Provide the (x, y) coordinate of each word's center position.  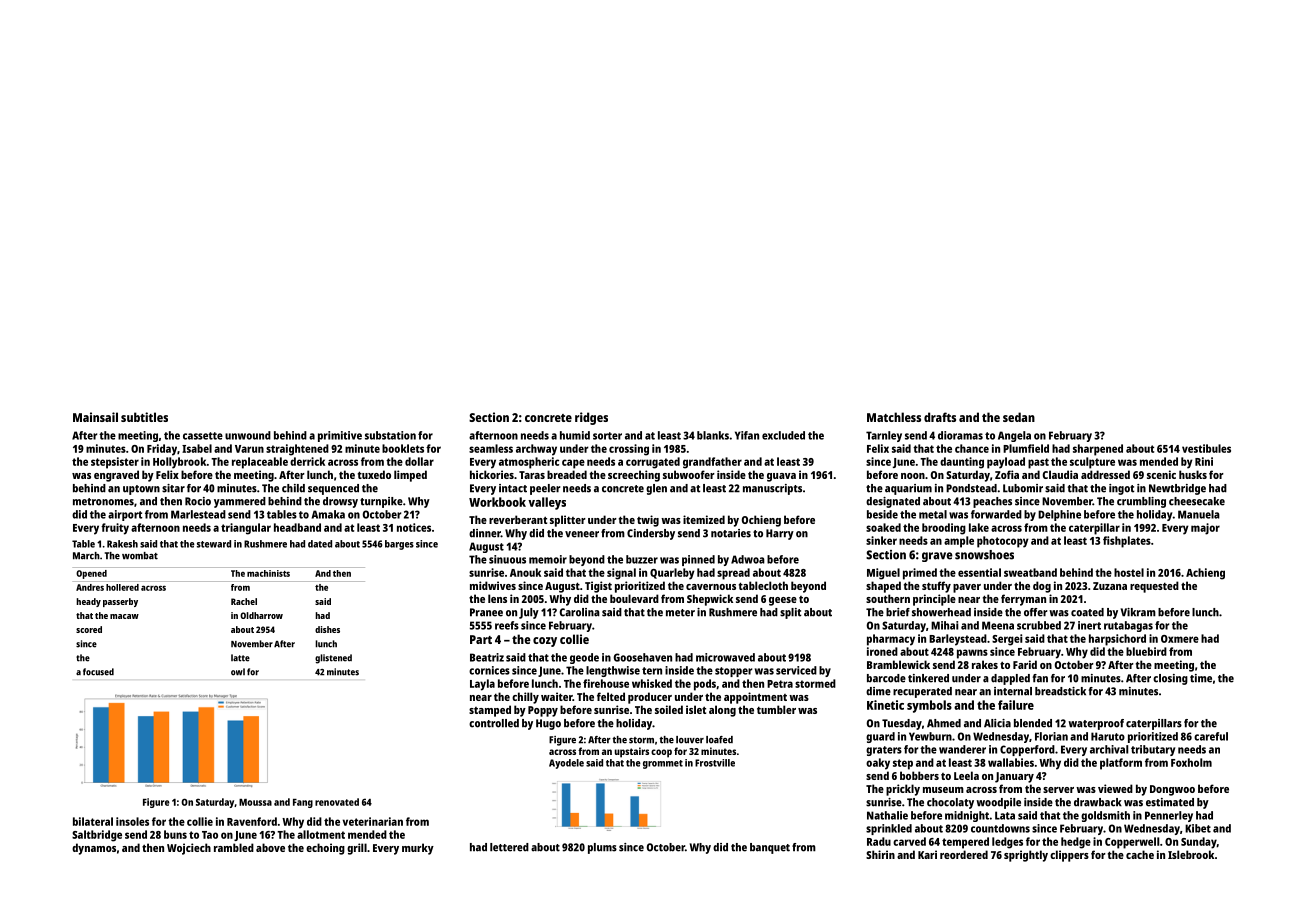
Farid (1025, 664)
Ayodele (566, 764)
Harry (780, 534)
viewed (1115, 788)
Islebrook (1191, 854)
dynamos (94, 849)
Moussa (255, 802)
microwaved (725, 657)
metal (933, 514)
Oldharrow (261, 615)
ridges (591, 418)
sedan (1019, 417)
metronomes (103, 502)
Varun (249, 449)
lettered (509, 847)
